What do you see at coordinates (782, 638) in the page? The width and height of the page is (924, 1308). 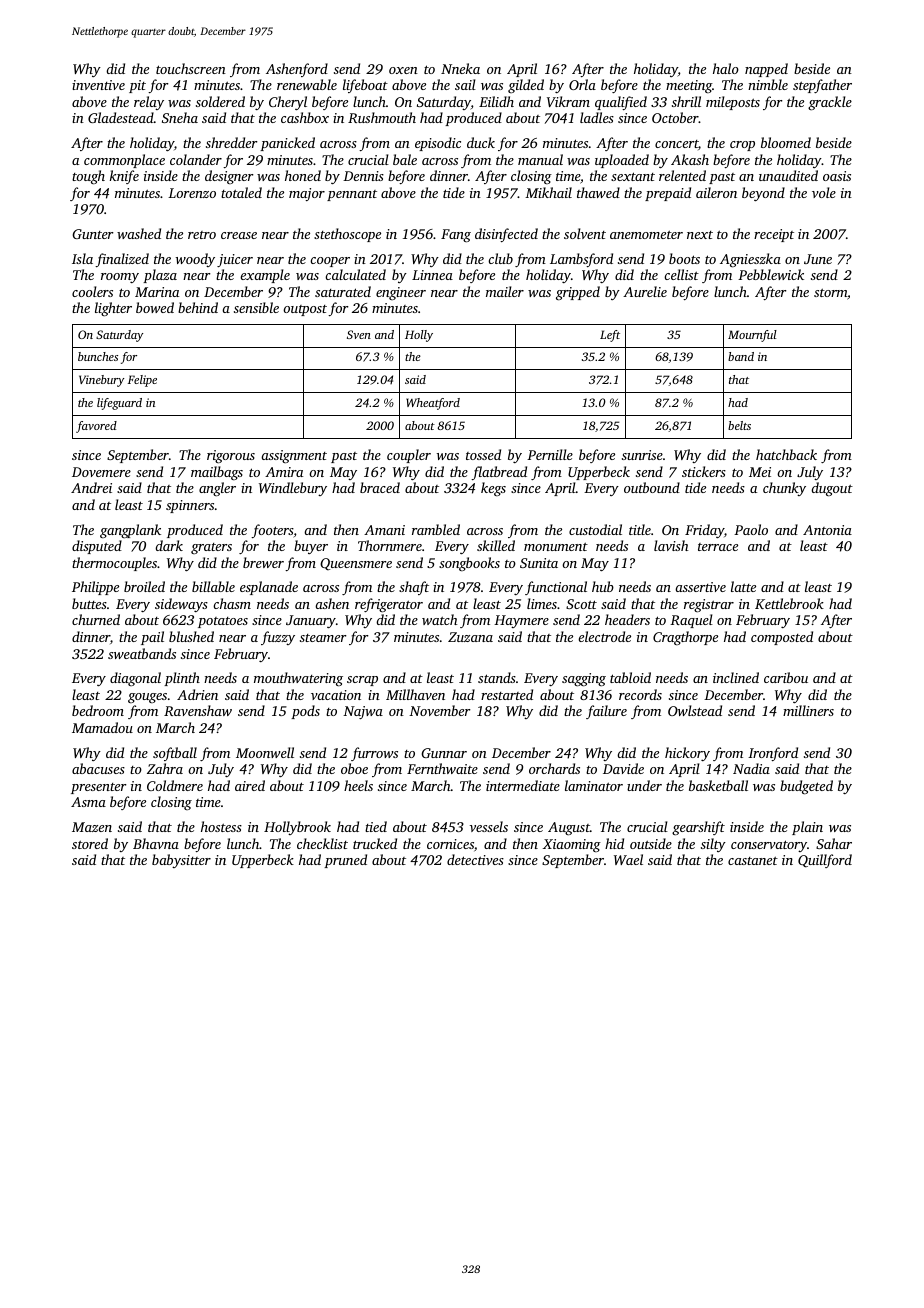 I see `composted` at bounding box center [782, 638].
